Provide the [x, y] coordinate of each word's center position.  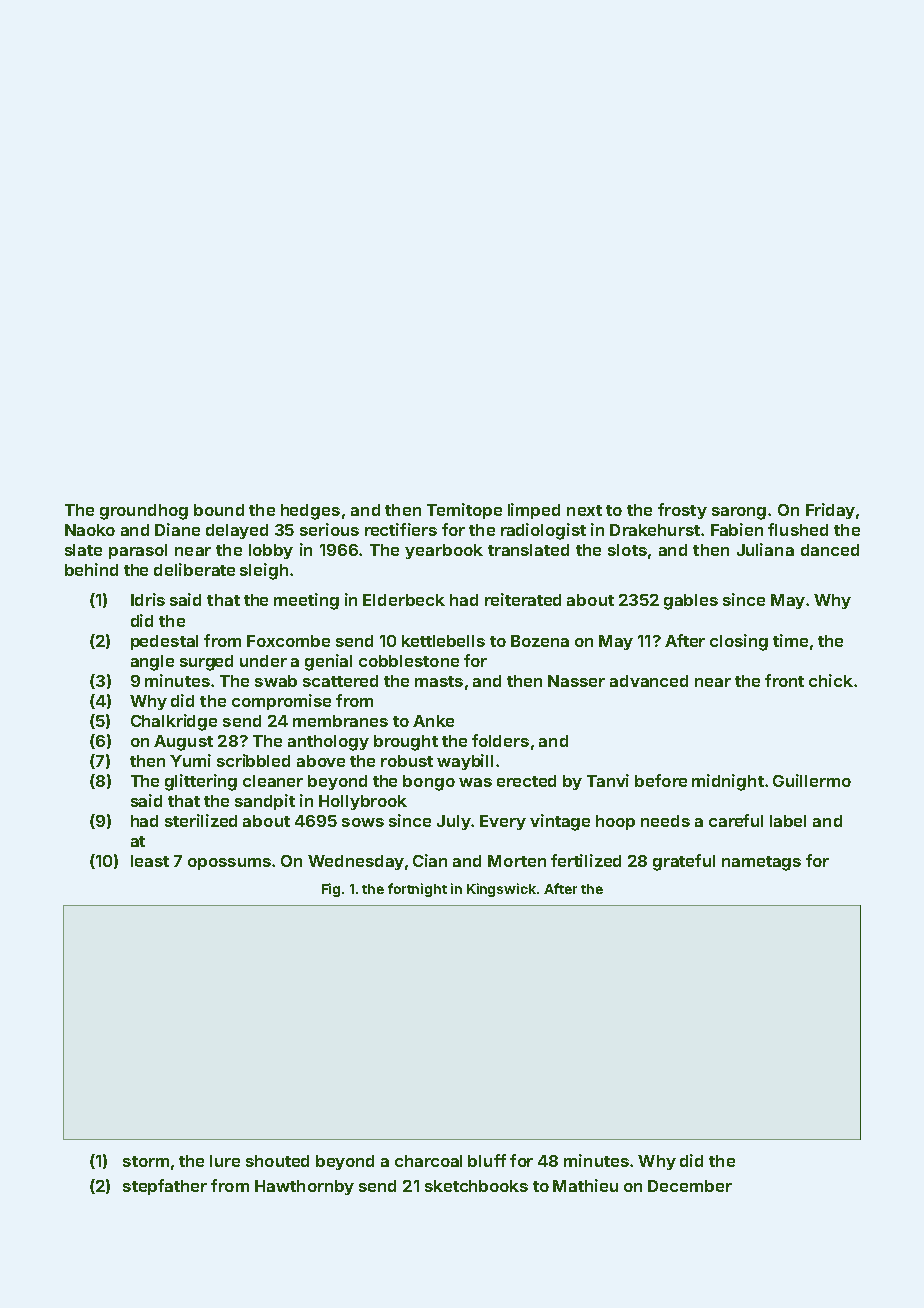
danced [830, 550]
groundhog [144, 512]
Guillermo [812, 780]
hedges [310, 512]
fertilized [586, 860]
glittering [201, 782]
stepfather [165, 1187]
